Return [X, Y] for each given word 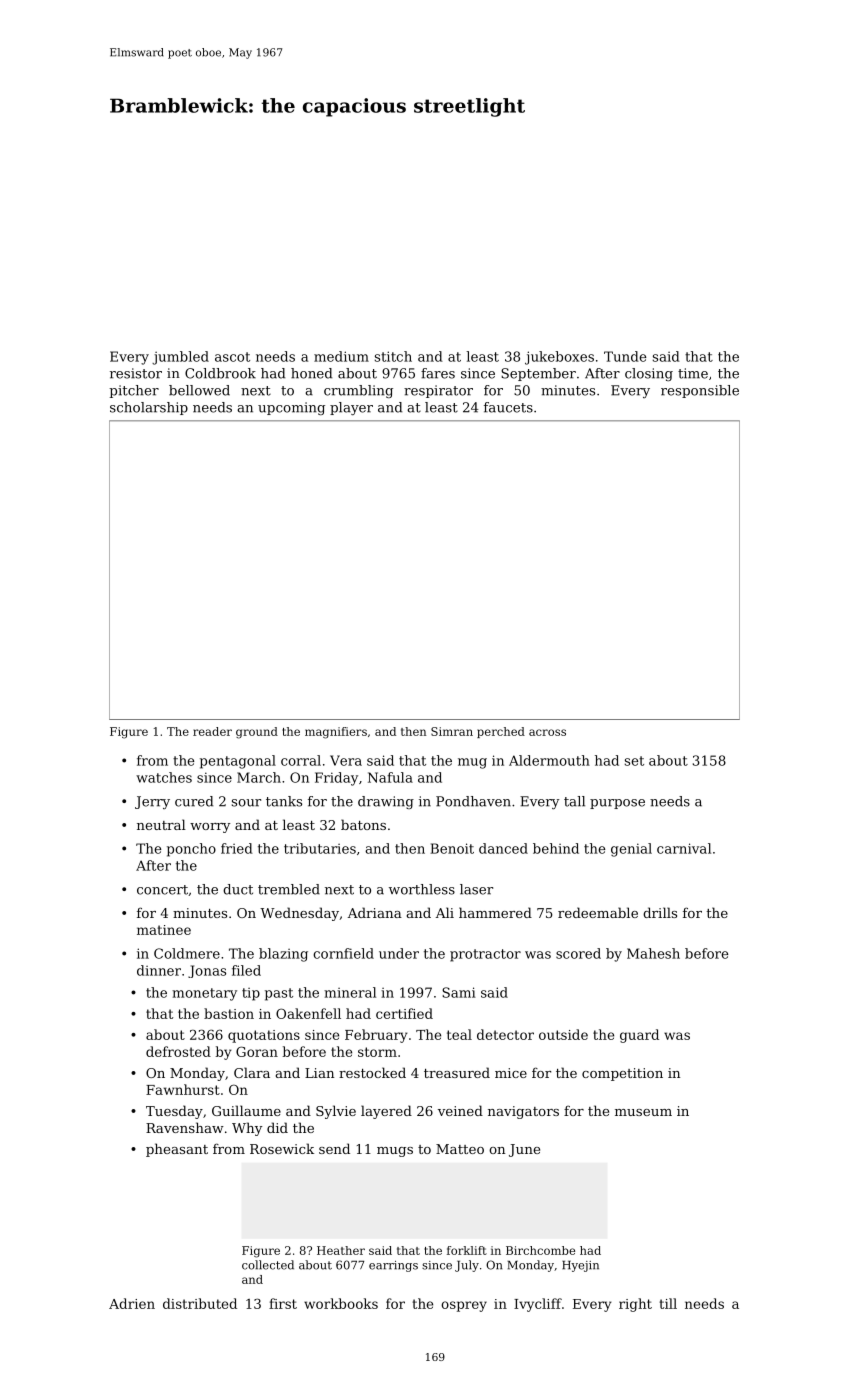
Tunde [625, 356]
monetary [204, 994]
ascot [232, 357]
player [351, 408]
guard [639, 1036]
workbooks [341, 1303]
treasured [457, 1072]
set [634, 761]
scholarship [149, 408]
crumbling [358, 391]
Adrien [132, 1303]
